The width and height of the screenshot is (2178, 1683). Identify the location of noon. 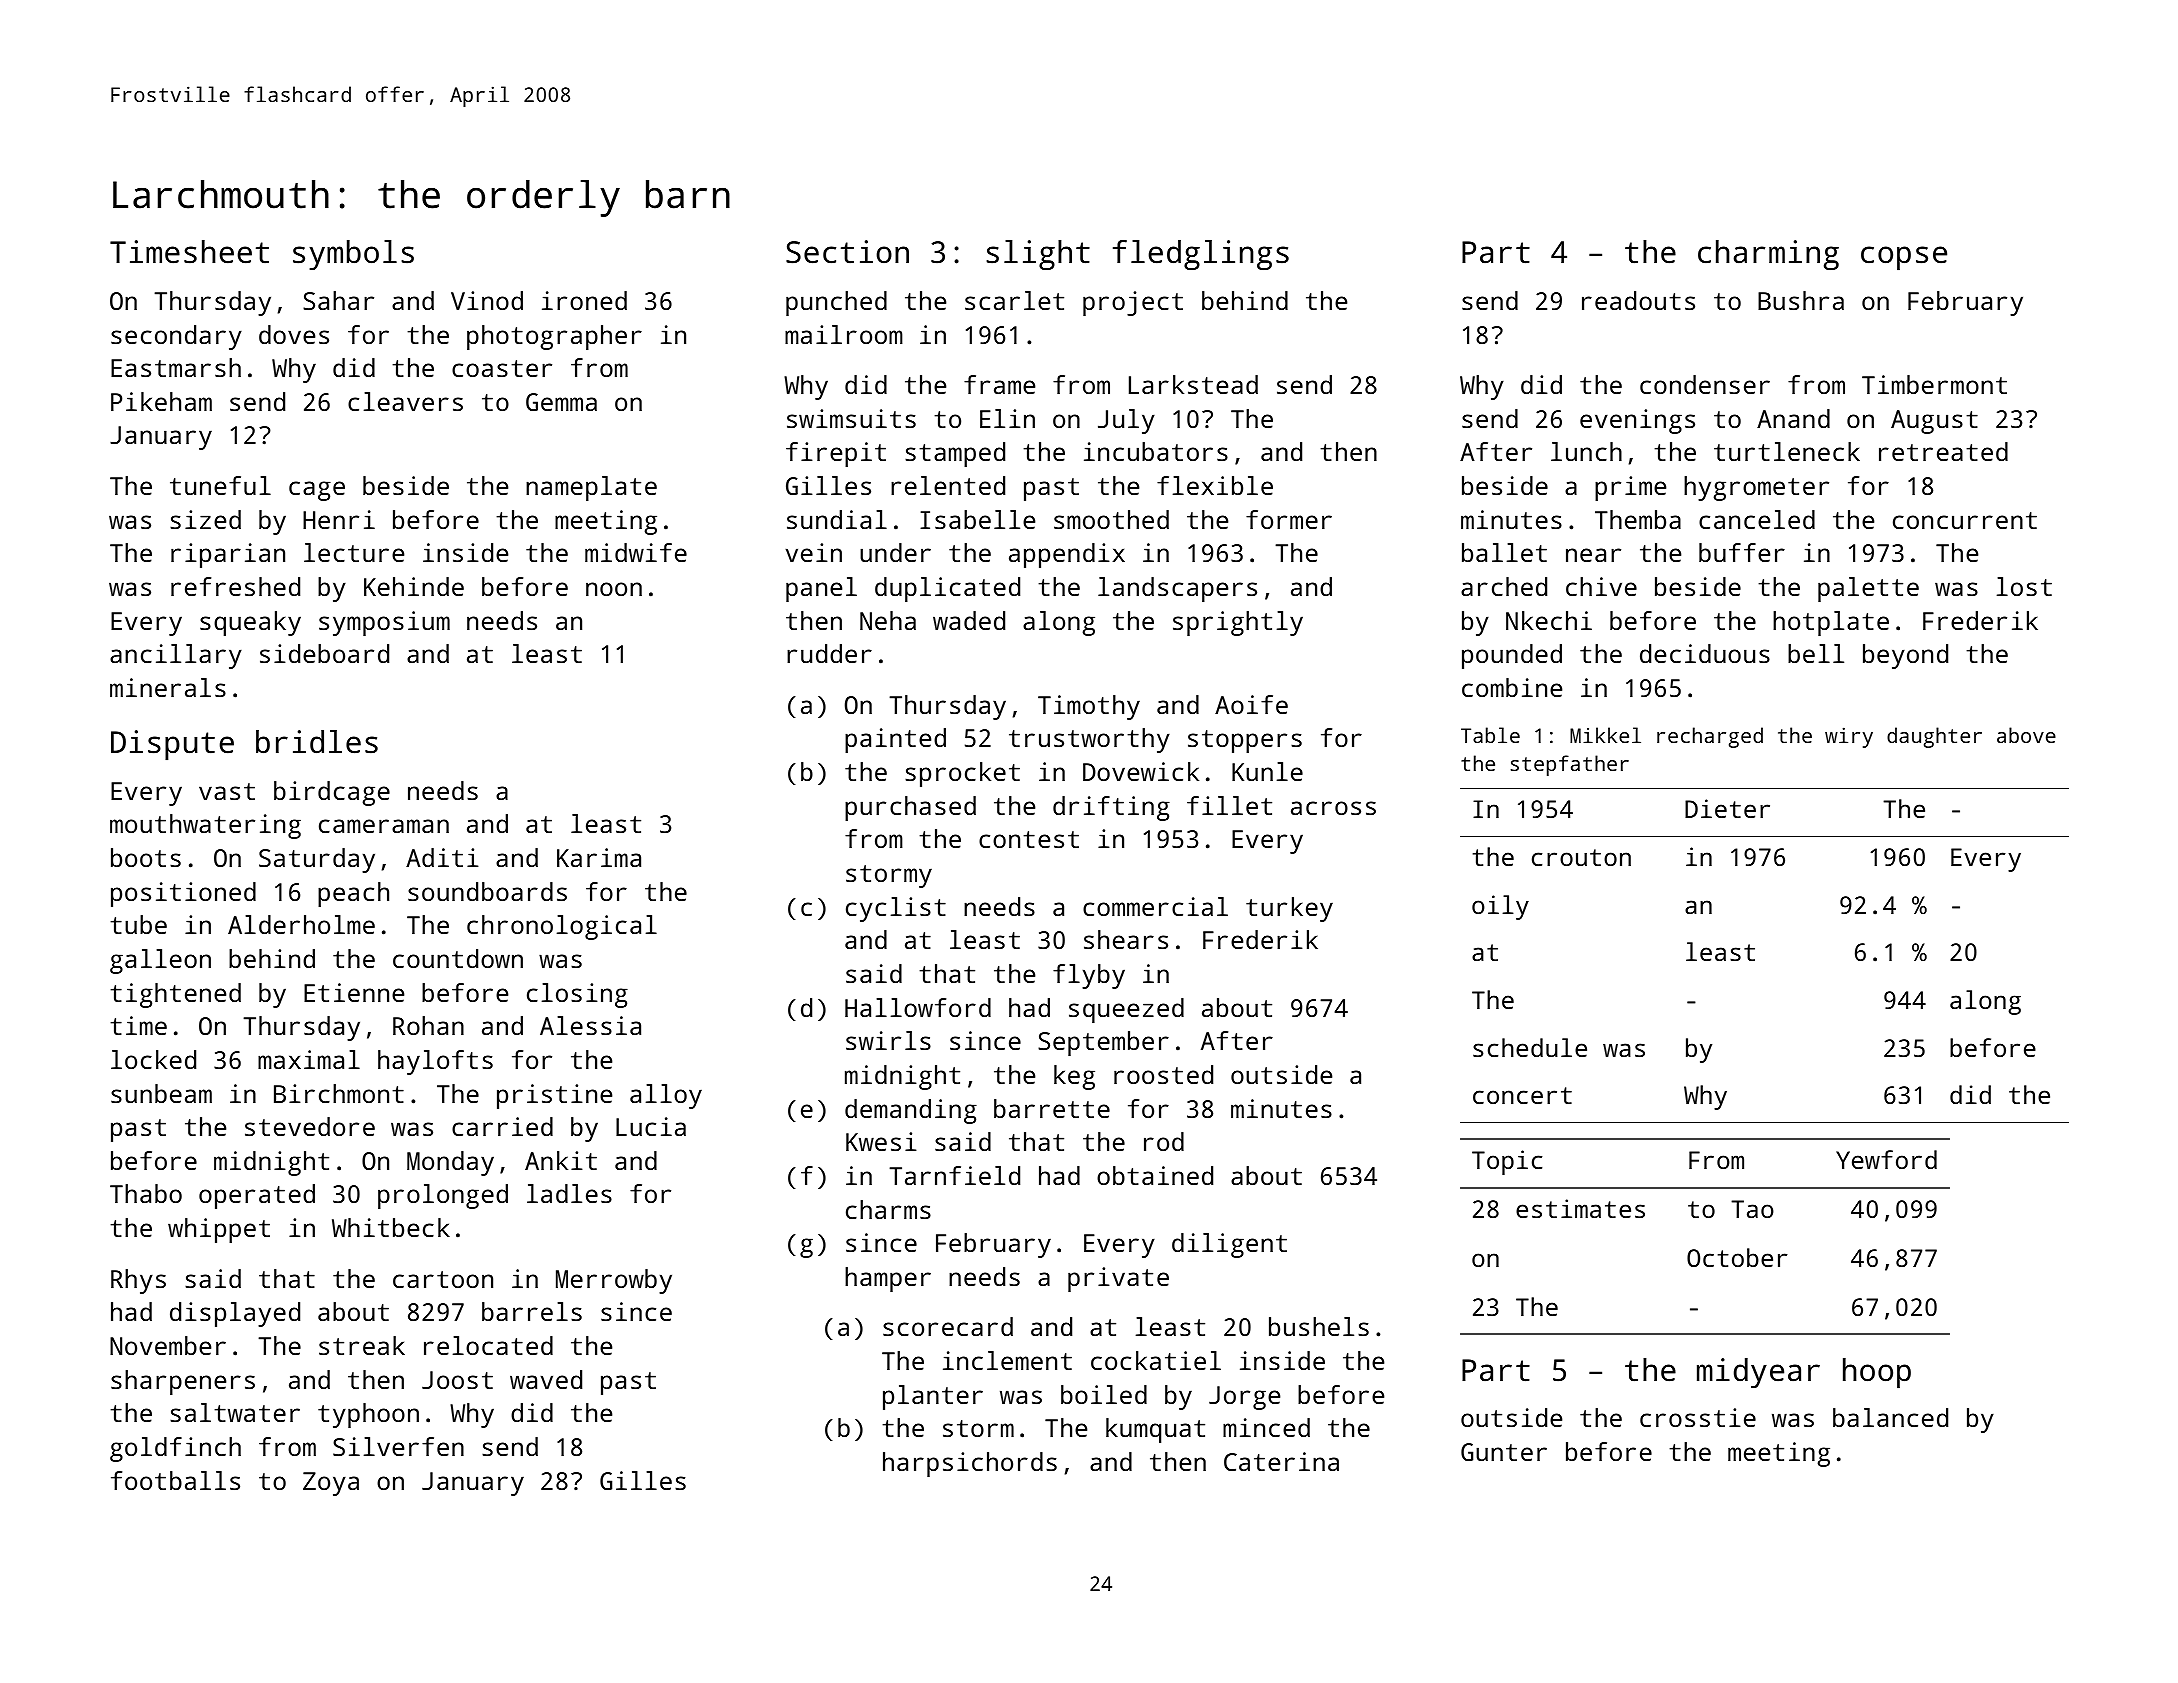
(614, 589).
